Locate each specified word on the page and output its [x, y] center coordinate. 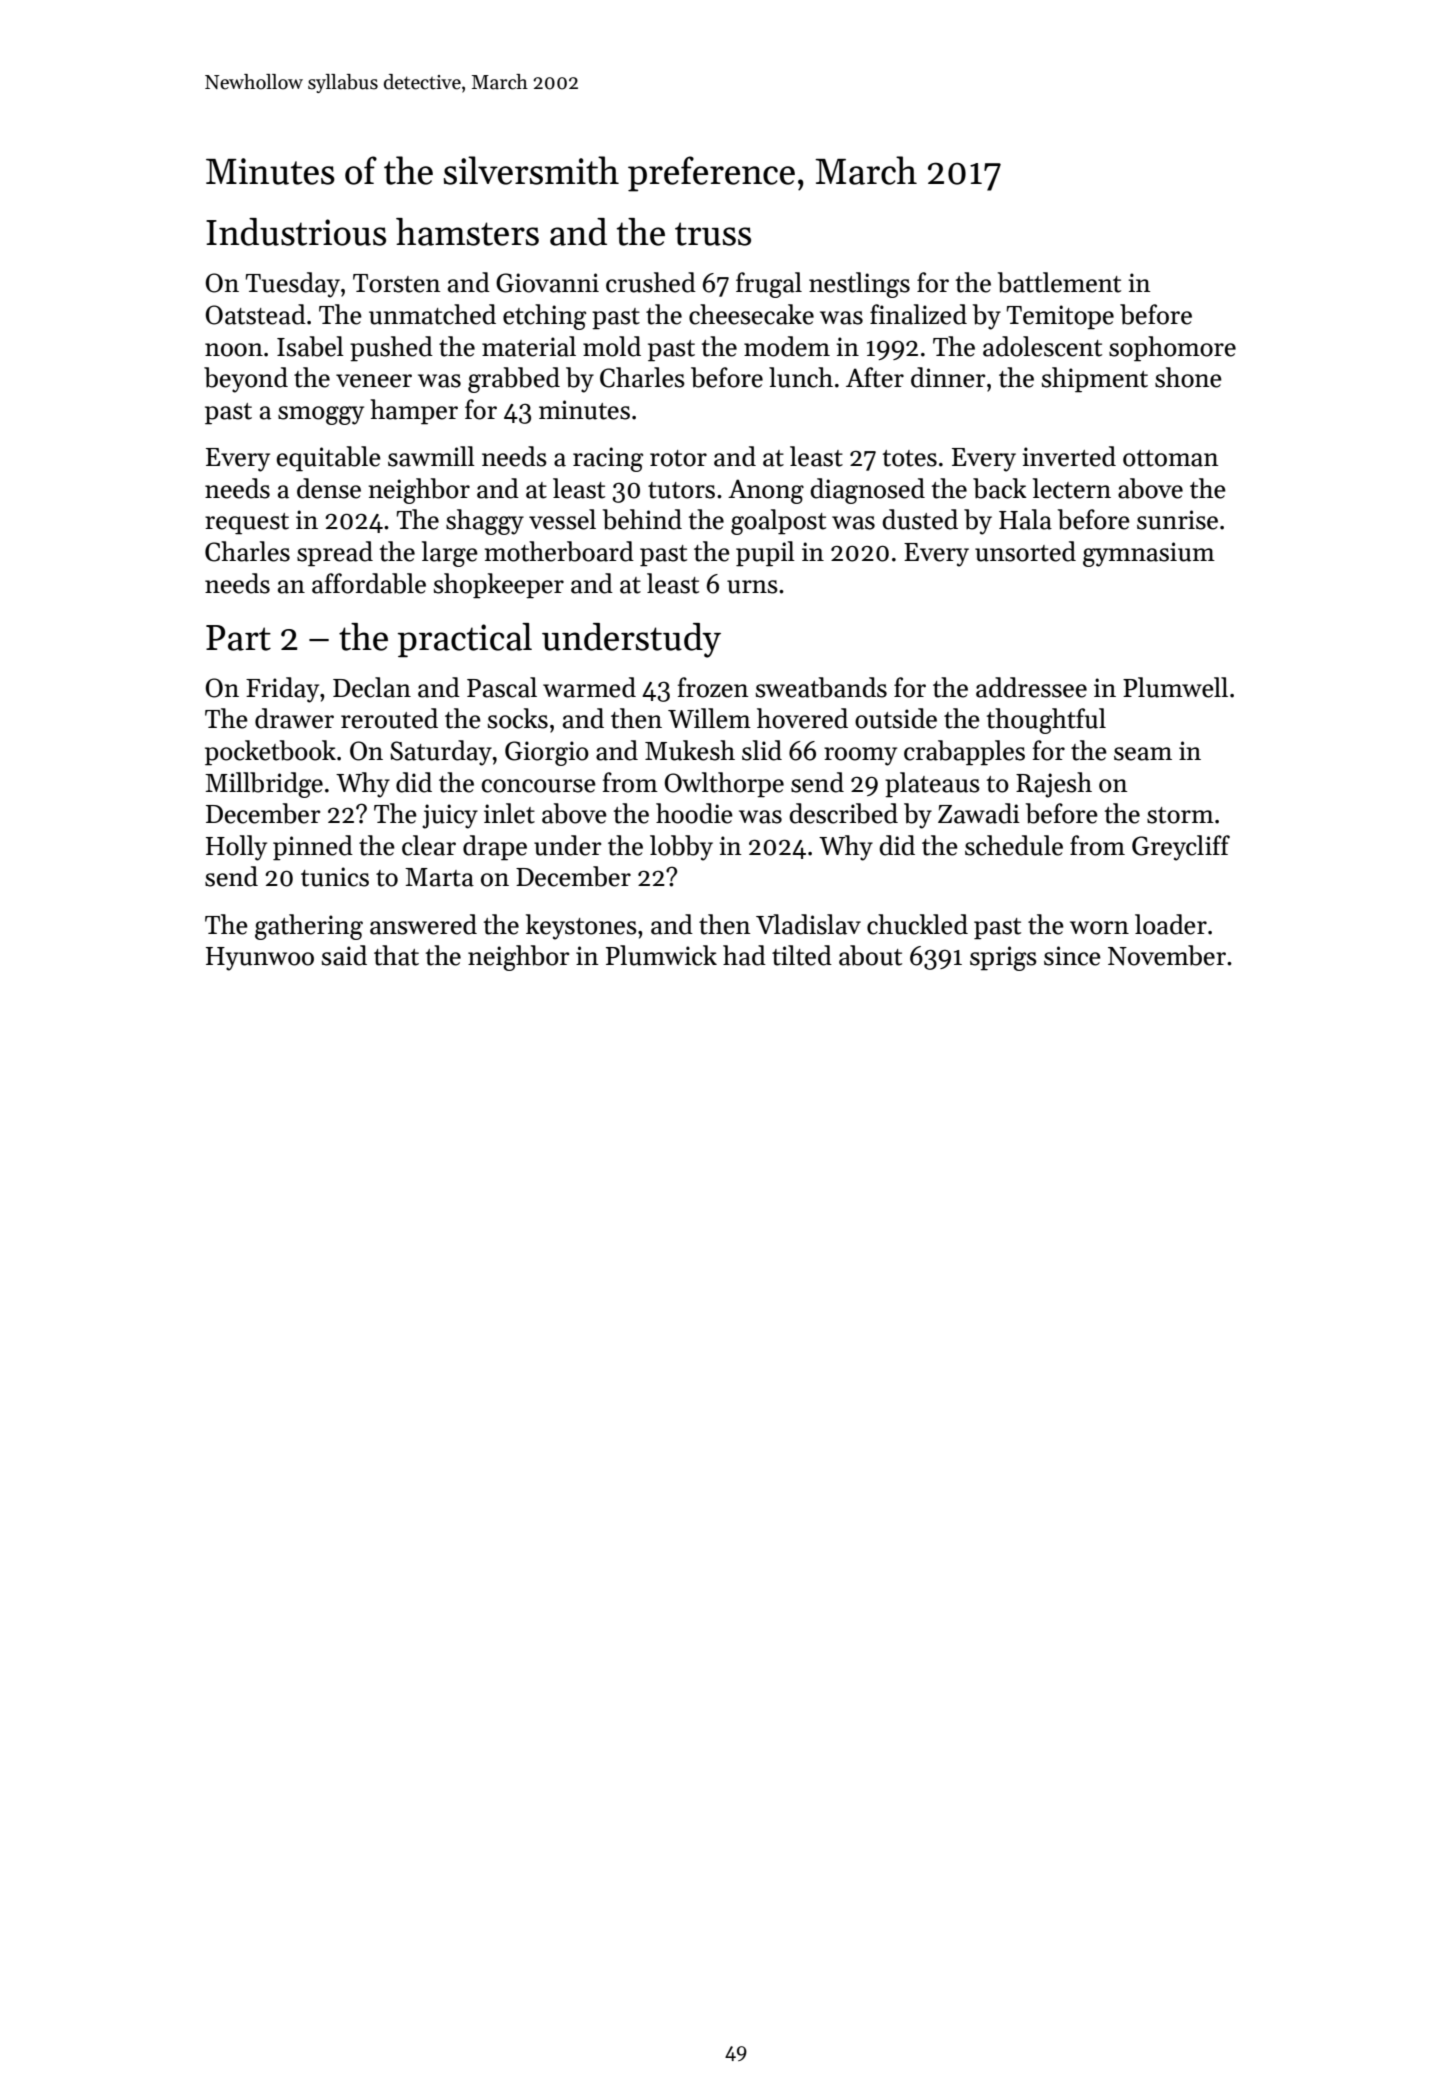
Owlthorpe [724, 785]
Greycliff [1181, 848]
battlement [1059, 282]
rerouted [389, 718]
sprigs [1003, 958]
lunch [801, 377]
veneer [374, 381]
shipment [1095, 380]
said [344, 955]
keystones [581, 927]
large [450, 554]
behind [642, 519]
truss [713, 234]
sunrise [1177, 520]
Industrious [296, 232]
